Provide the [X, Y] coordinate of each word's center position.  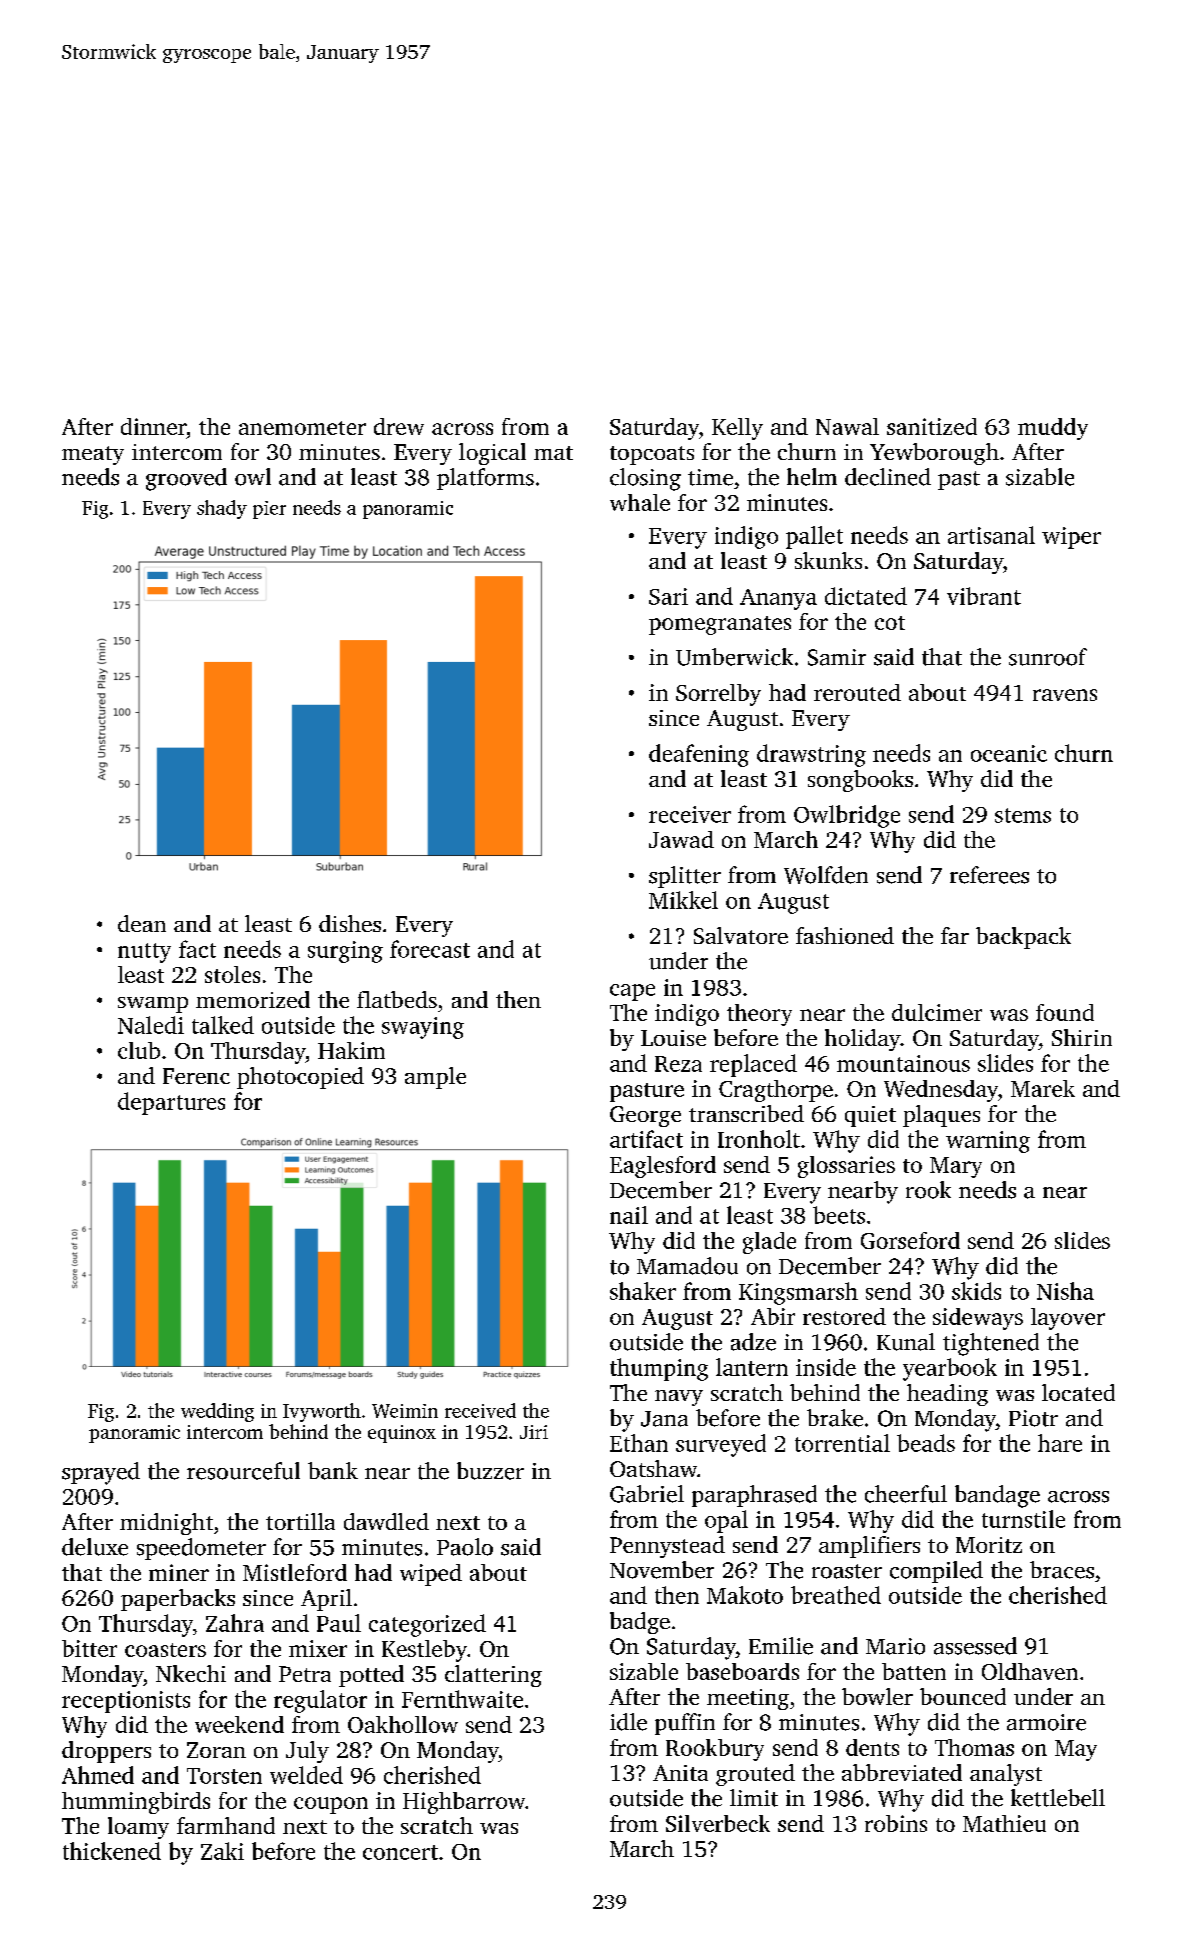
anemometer [302, 428]
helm [812, 477]
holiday [862, 1040]
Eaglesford [663, 1167]
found [1065, 1012]
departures [171, 1103]
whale [640, 502]
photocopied [300, 1078]
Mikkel [683, 900]
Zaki [222, 1851]
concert [400, 1852]
